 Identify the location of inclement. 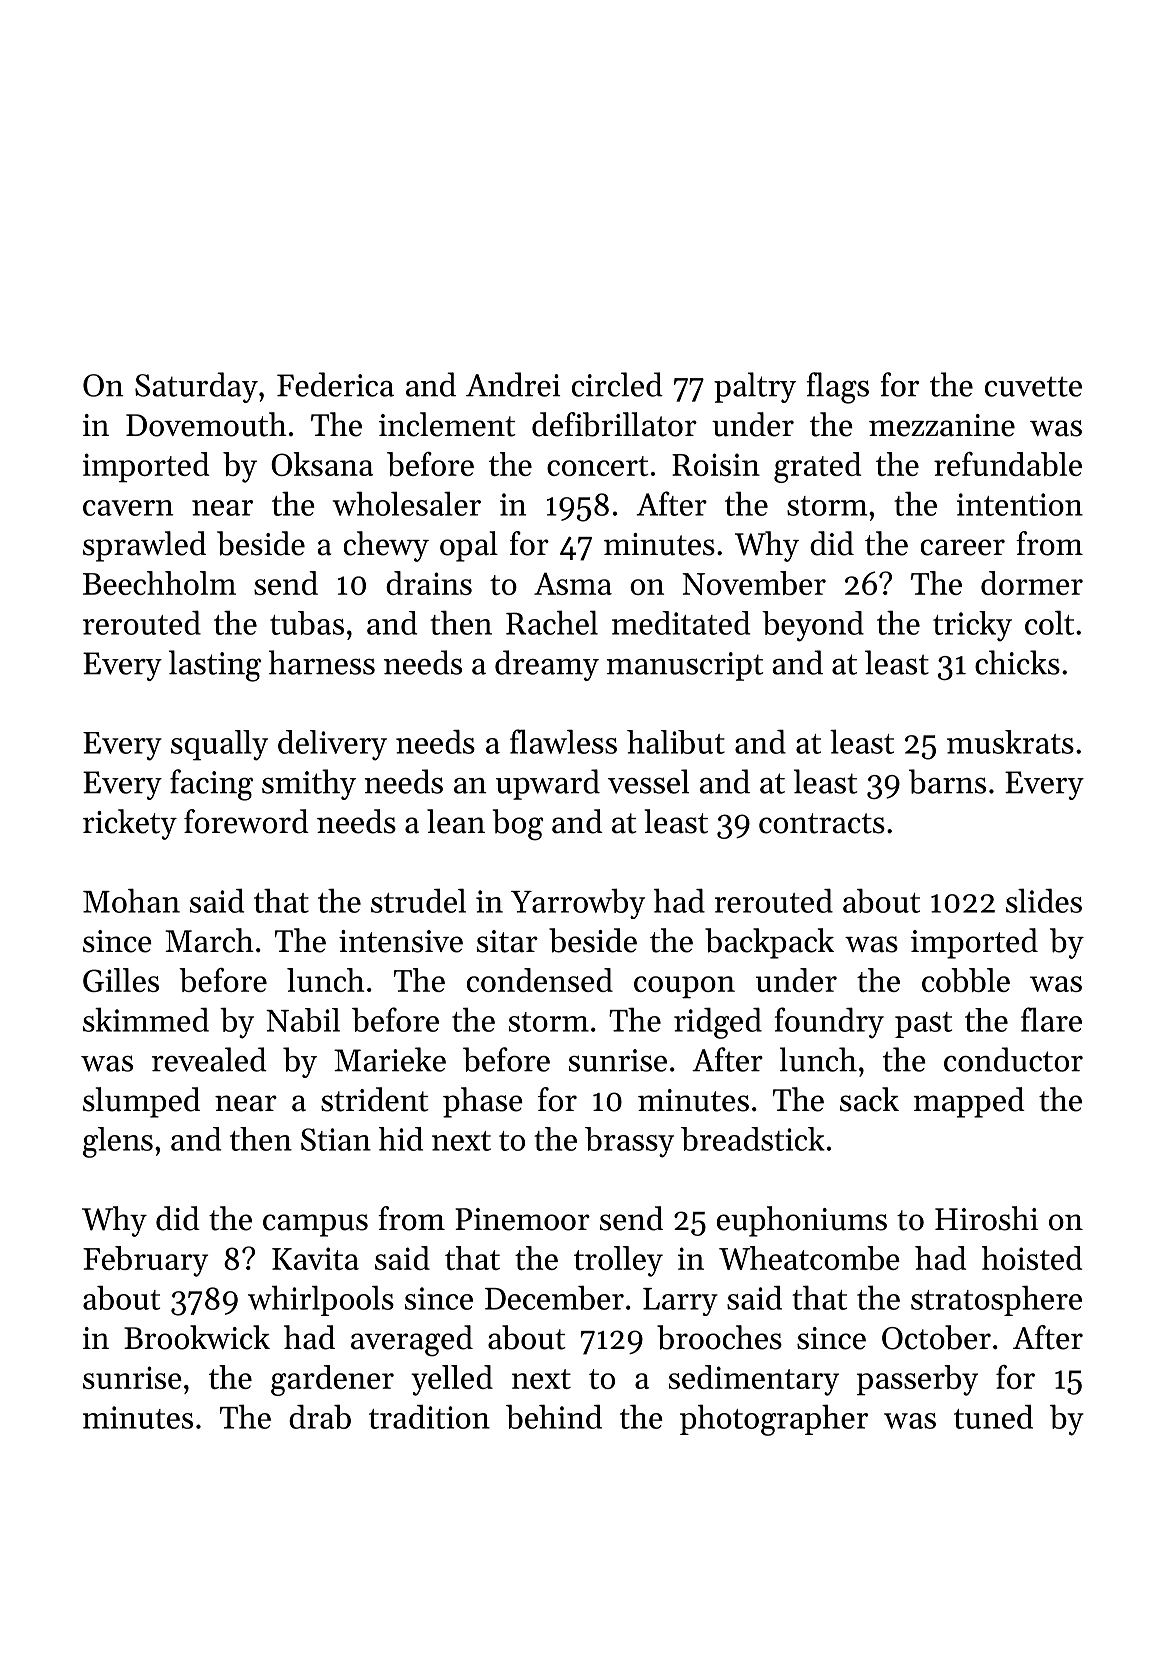
(447, 424).
